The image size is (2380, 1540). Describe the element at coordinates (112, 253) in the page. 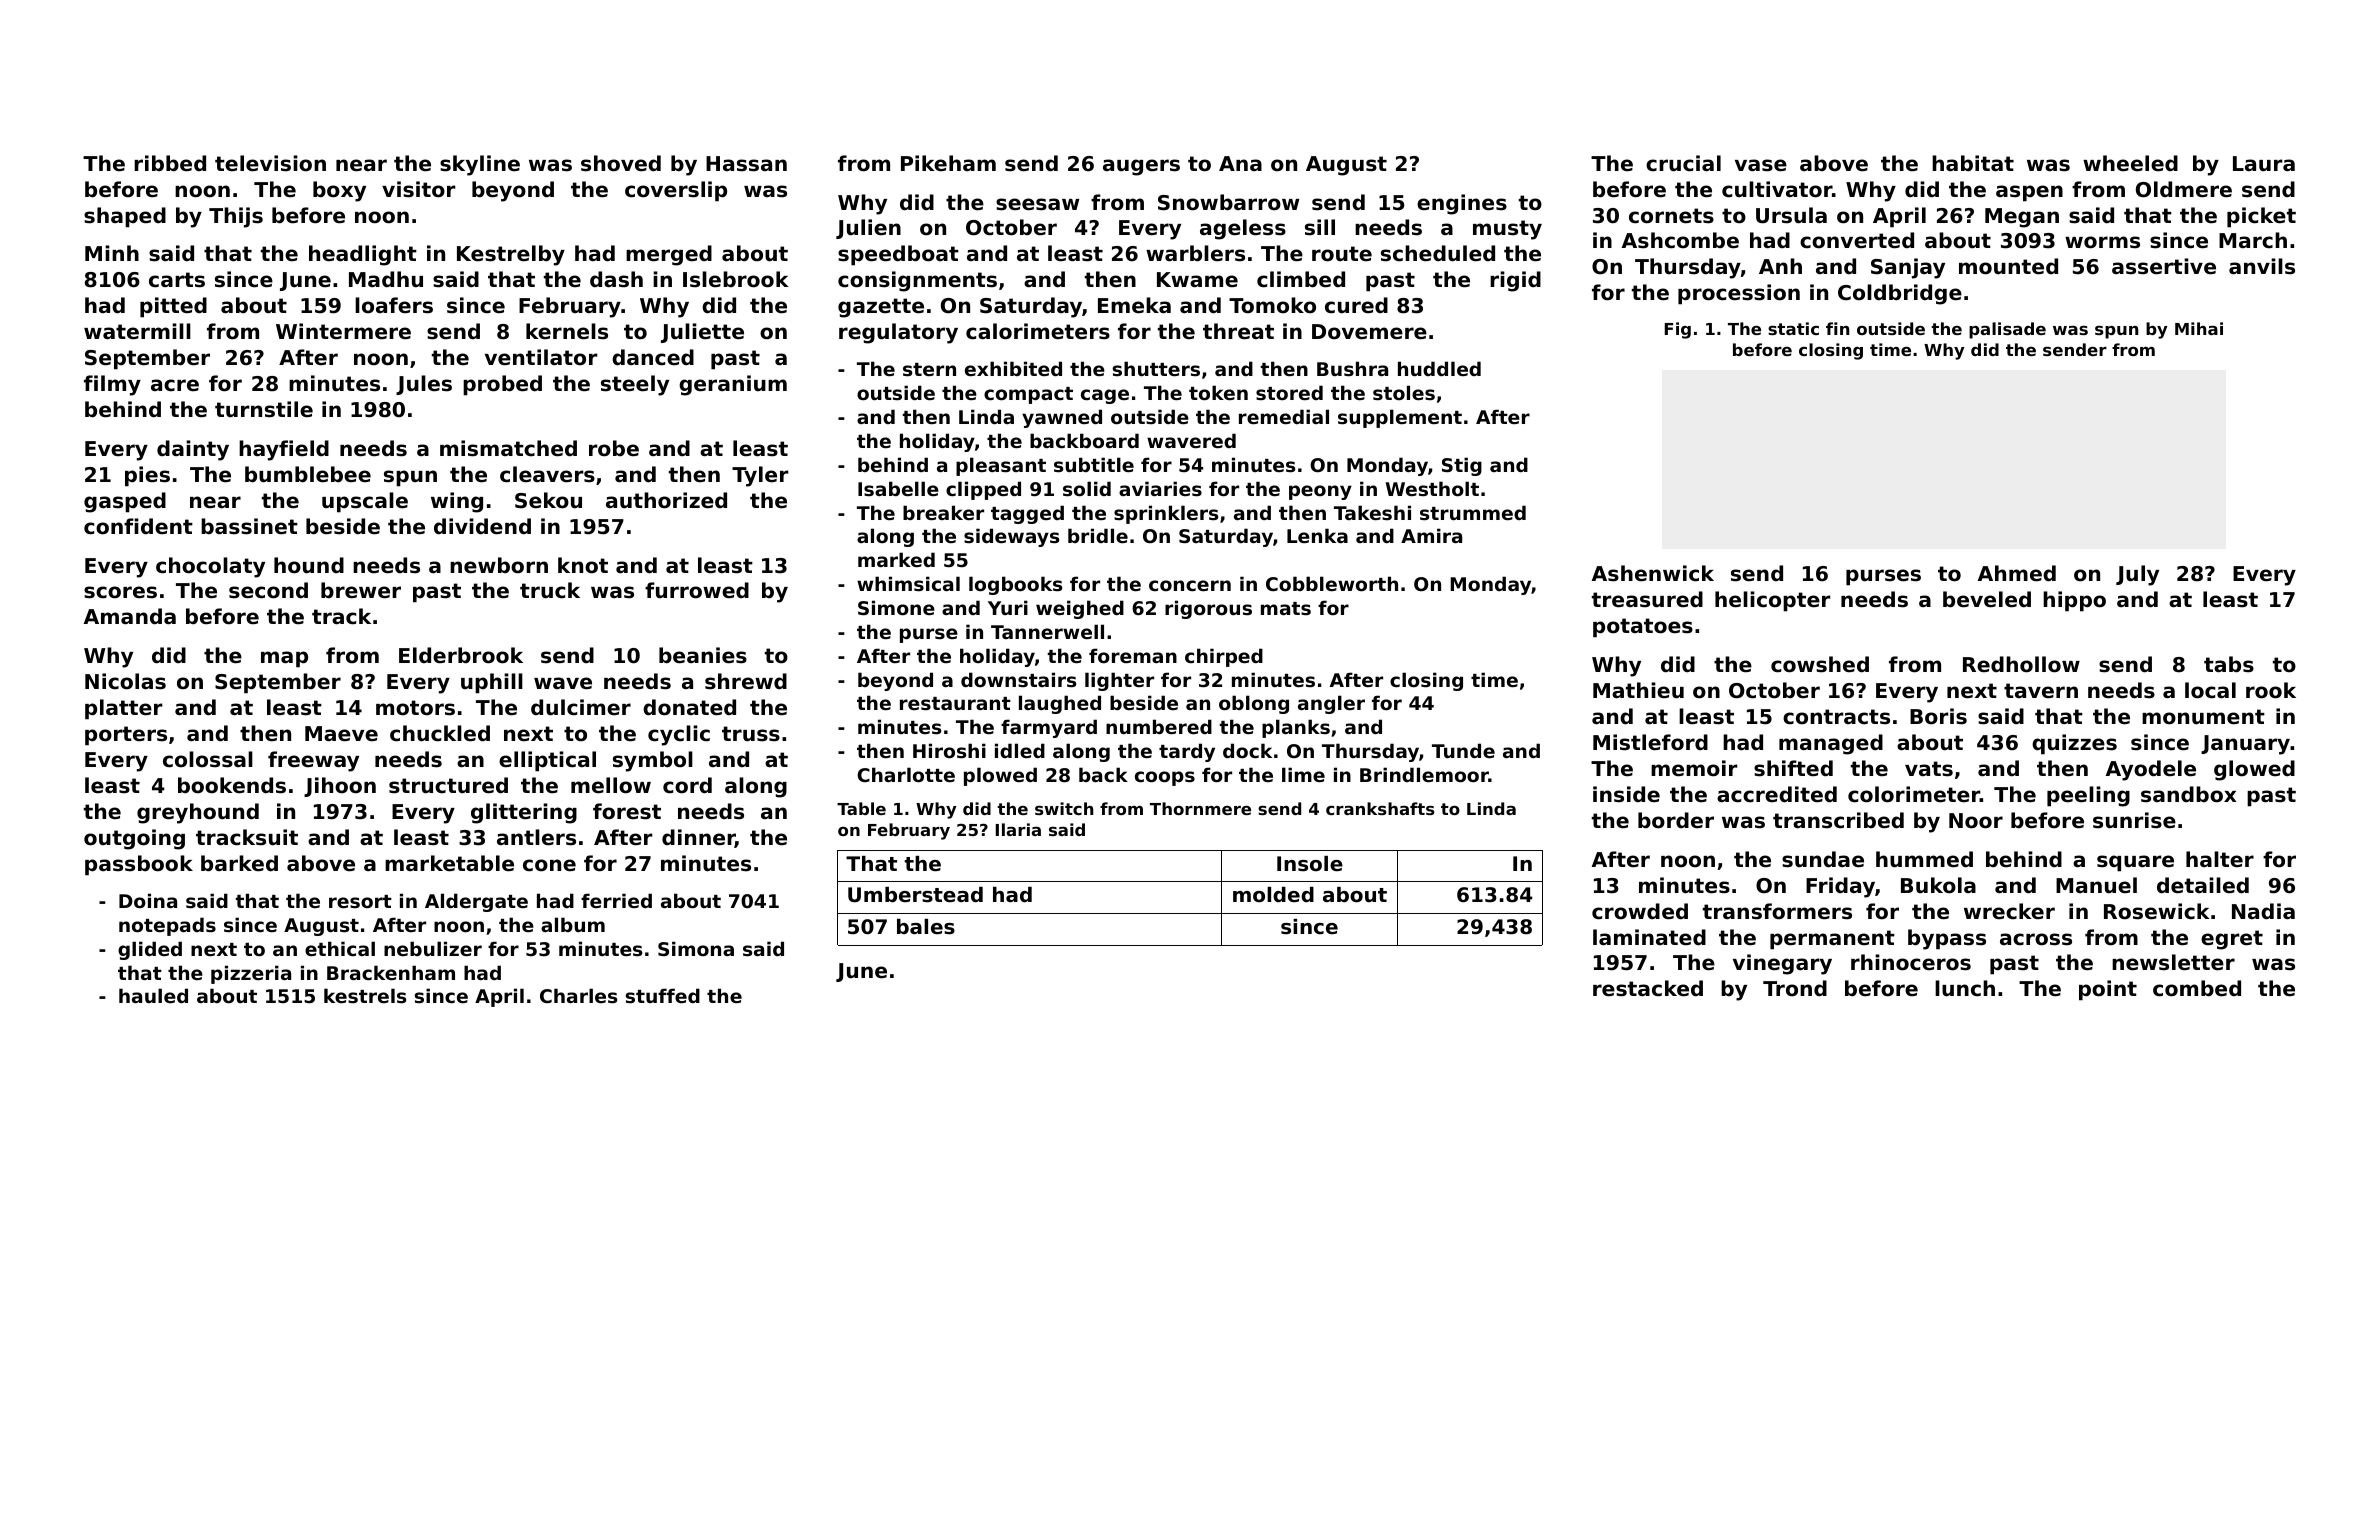

I see `Minh` at that location.
